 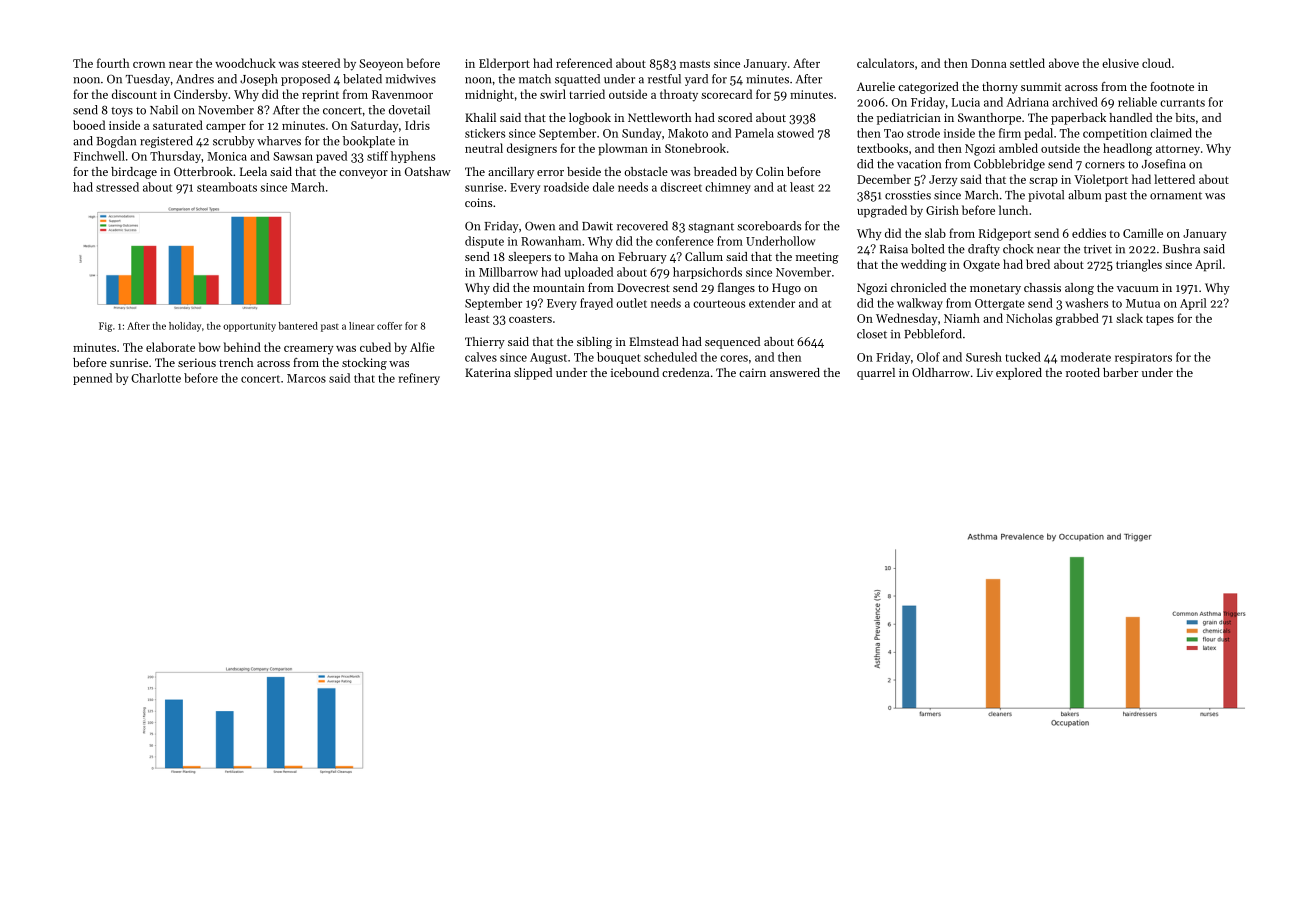 What do you see at coordinates (551, 241) in the document?
I see `Rowanham` at bounding box center [551, 241].
